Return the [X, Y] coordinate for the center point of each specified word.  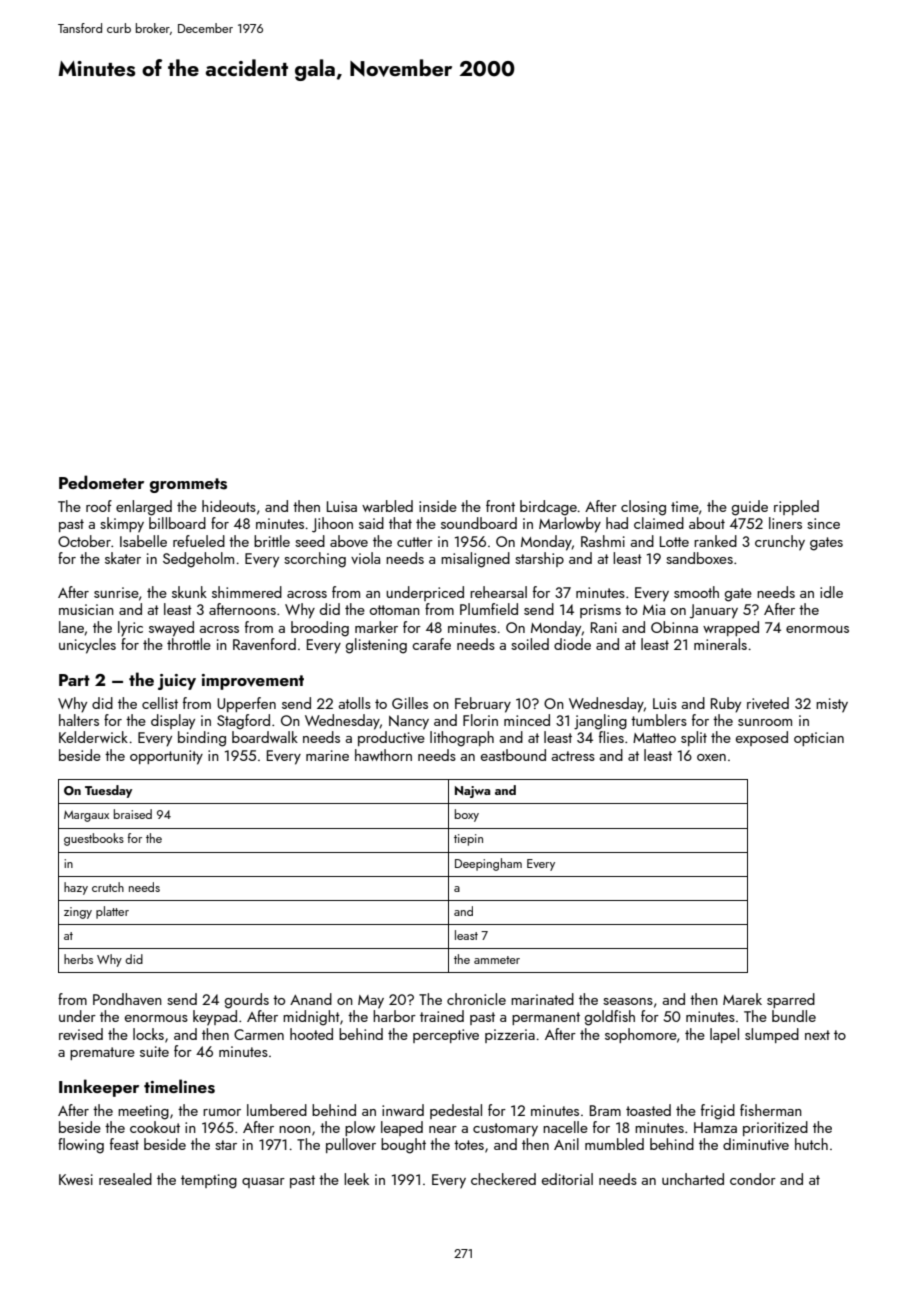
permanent [546, 1018]
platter [112, 912]
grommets [188, 485]
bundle [794, 1016]
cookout [155, 1127]
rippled [796, 507]
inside [438, 506]
